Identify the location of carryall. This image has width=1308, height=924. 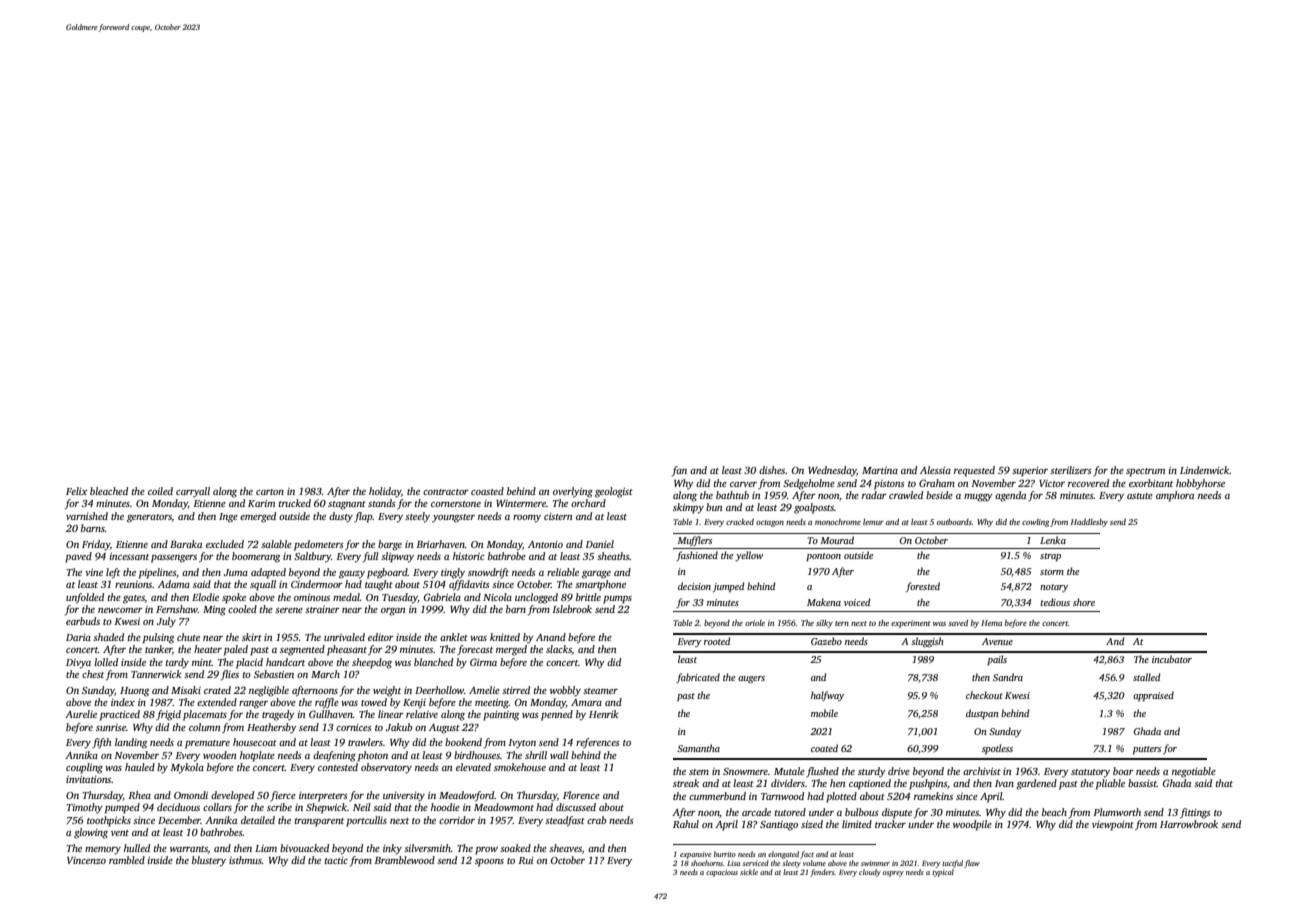
(193, 492).
